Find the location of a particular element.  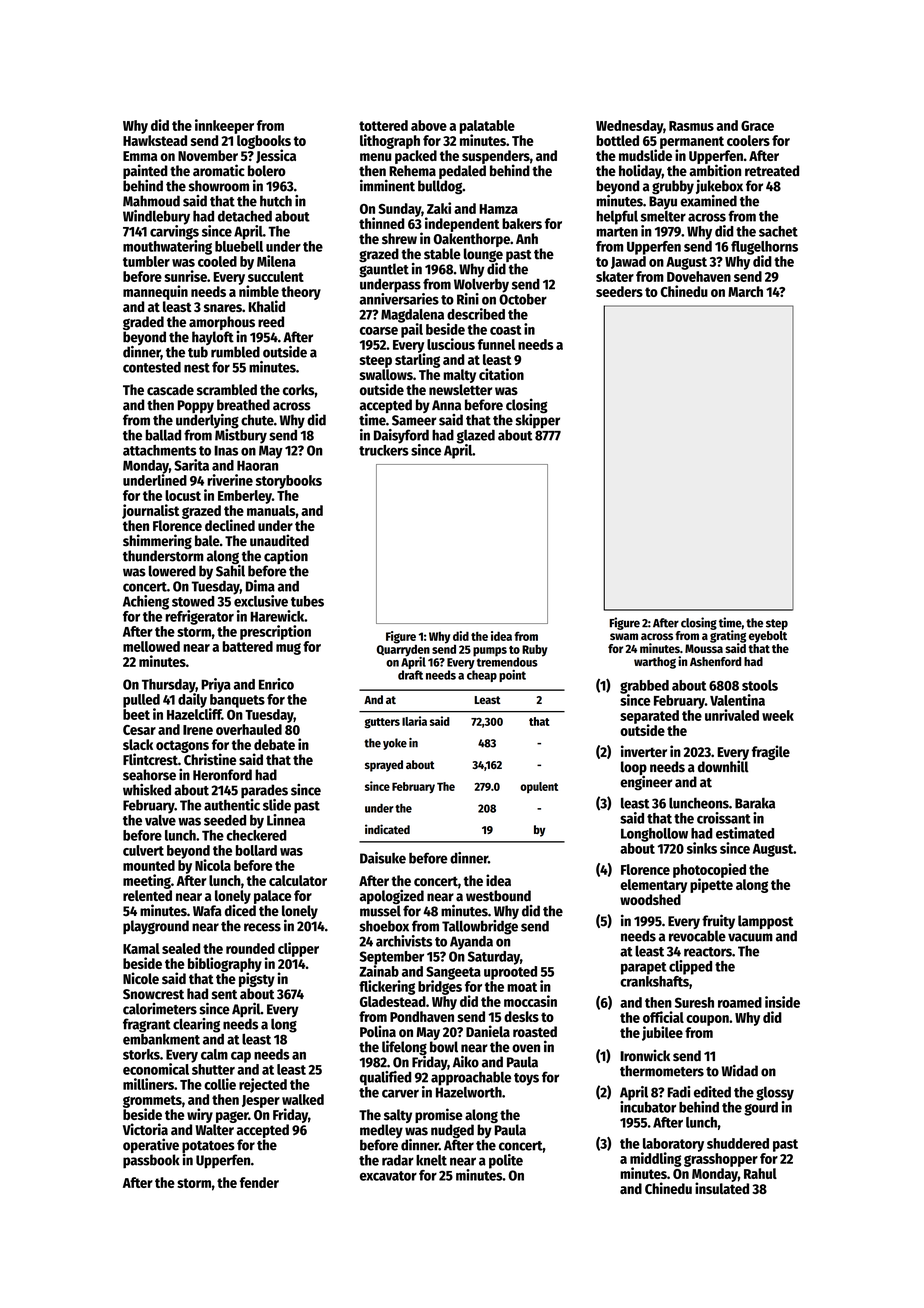

thermometers is located at coordinates (662, 1071).
